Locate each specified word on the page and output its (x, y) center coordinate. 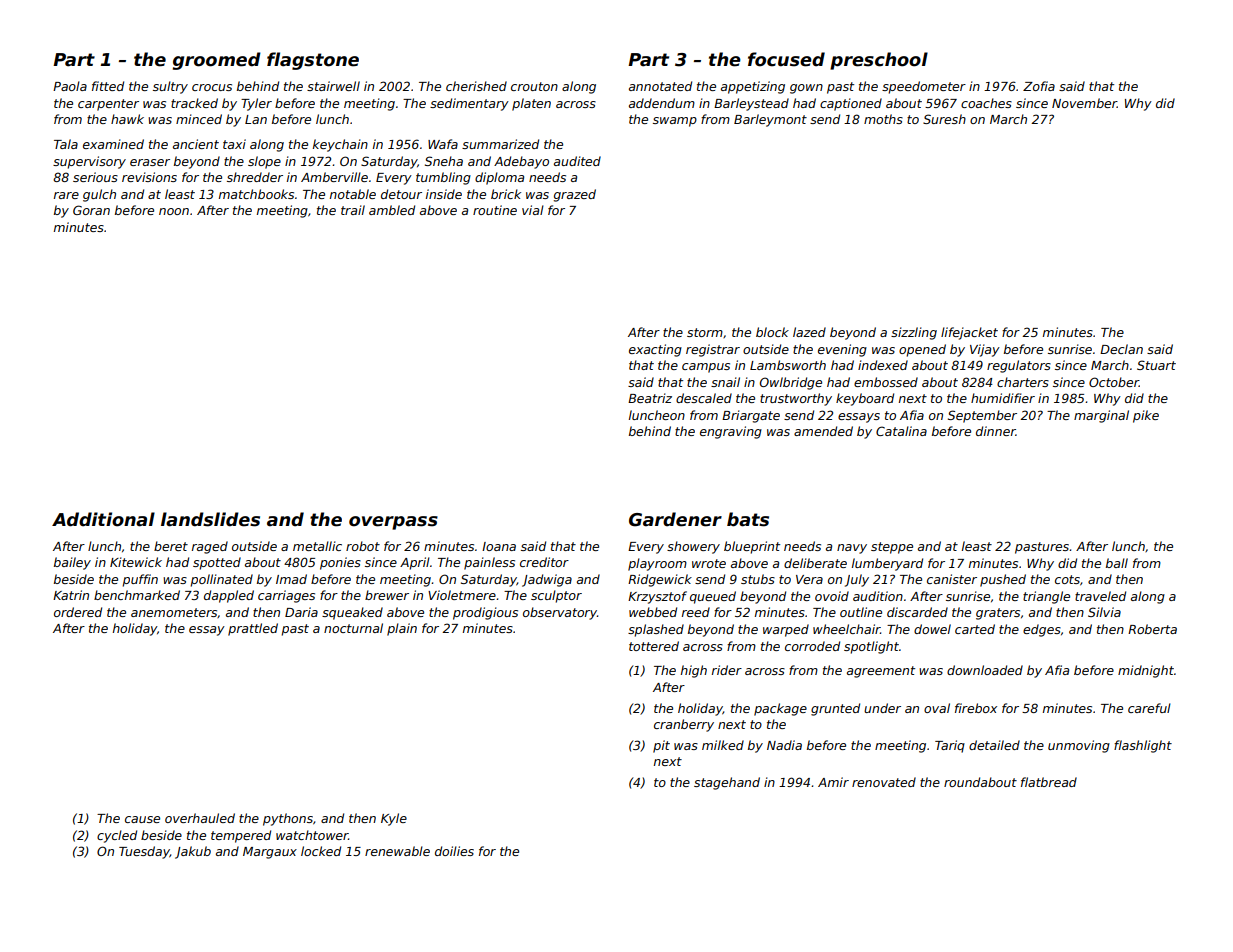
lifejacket (969, 333)
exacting (655, 350)
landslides (210, 519)
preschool (879, 61)
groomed (217, 61)
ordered (78, 612)
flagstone (313, 61)
